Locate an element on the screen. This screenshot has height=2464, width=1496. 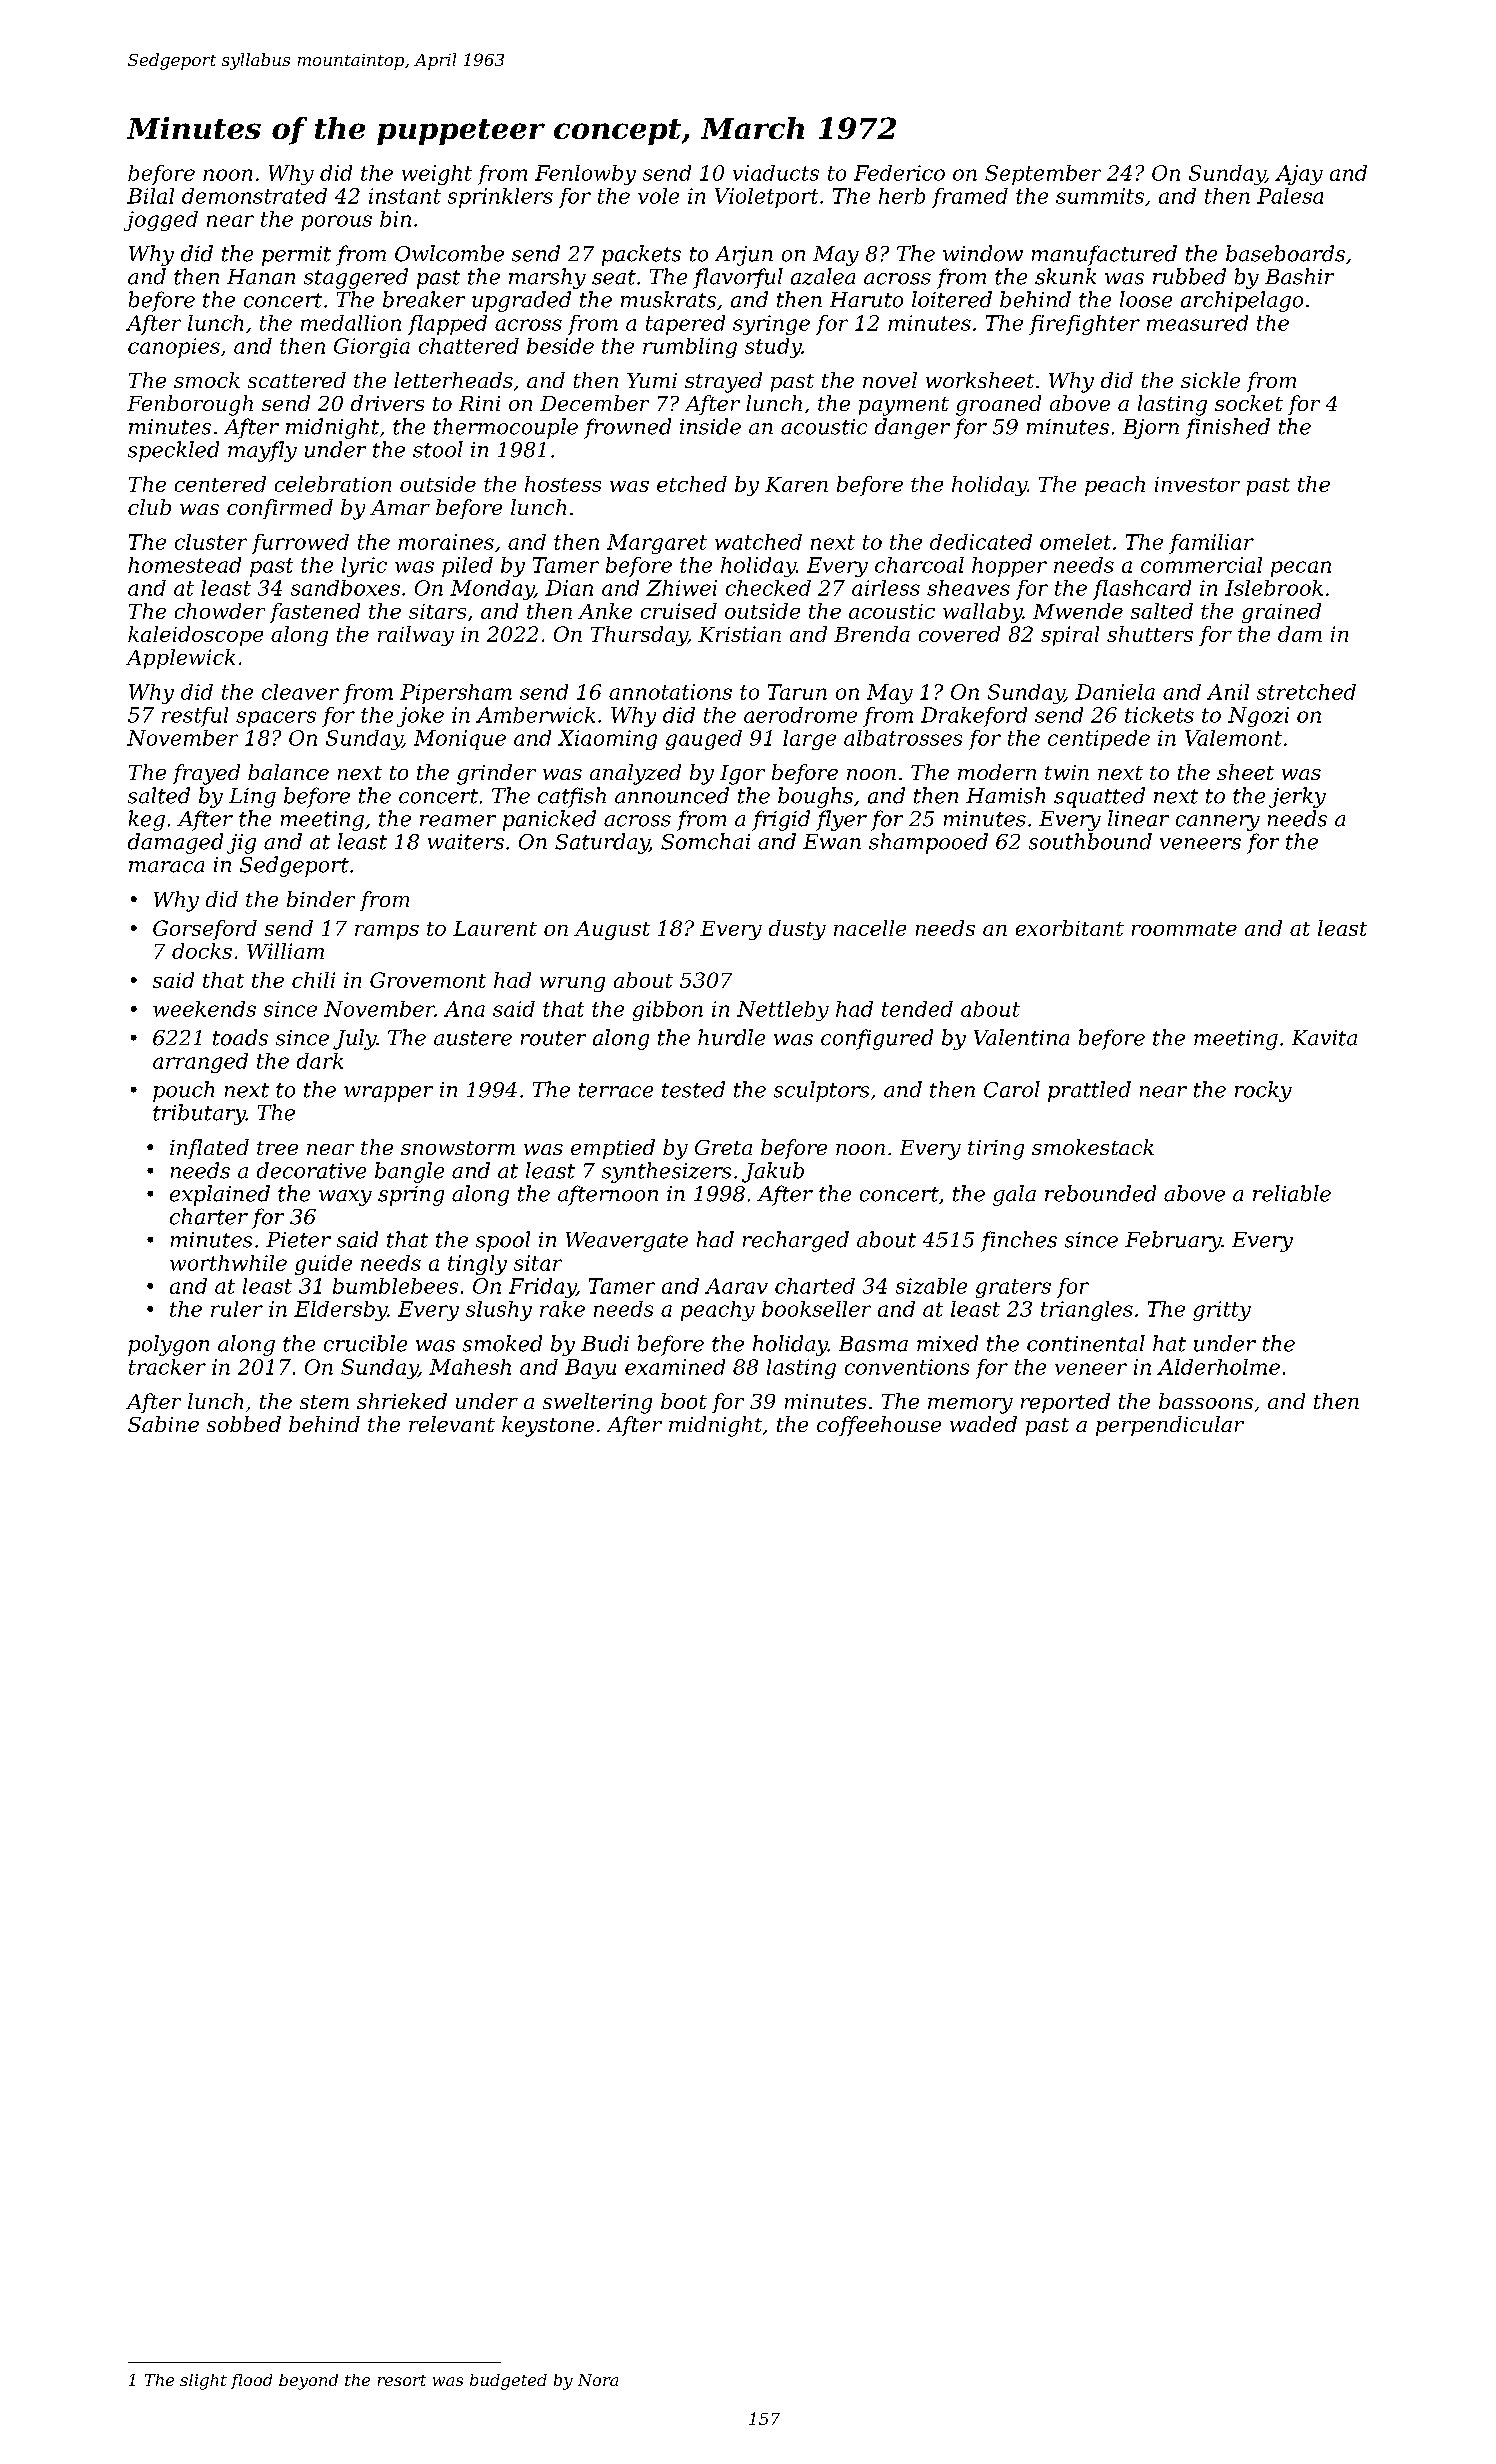
roommate is located at coordinates (1184, 929).
